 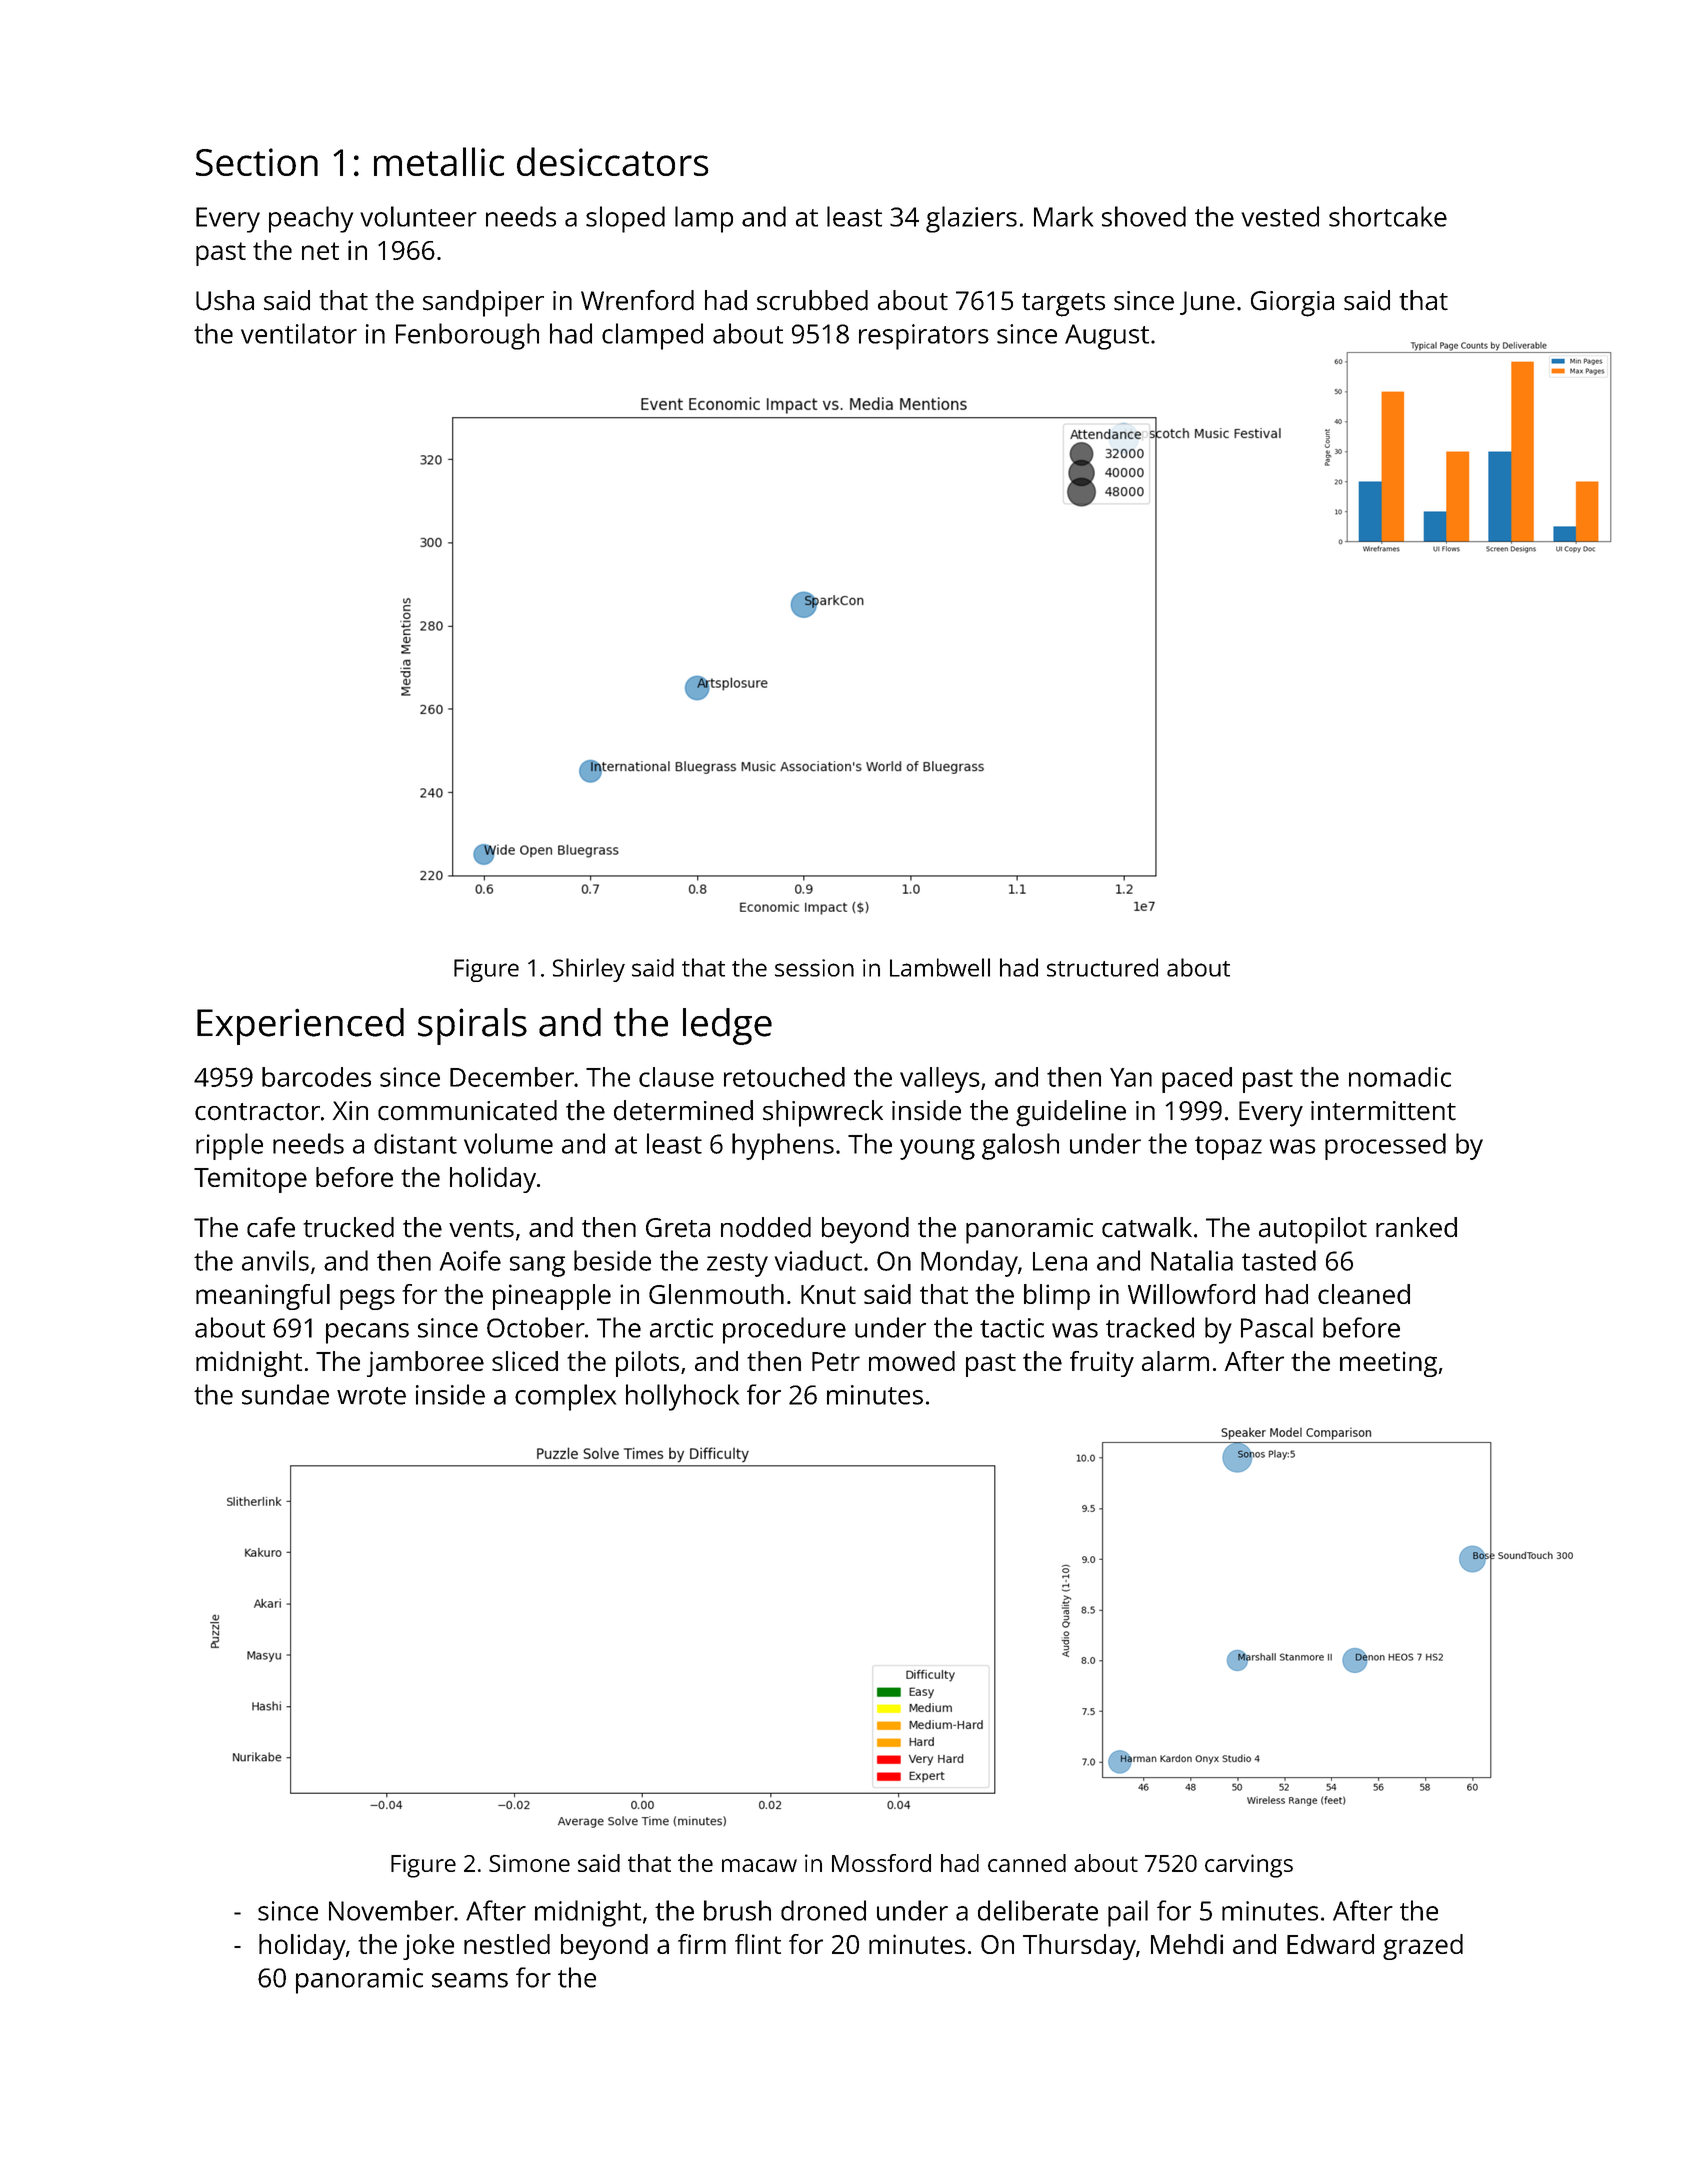 What do you see at coordinates (1385, 1146) in the page?
I see `processed` at bounding box center [1385, 1146].
